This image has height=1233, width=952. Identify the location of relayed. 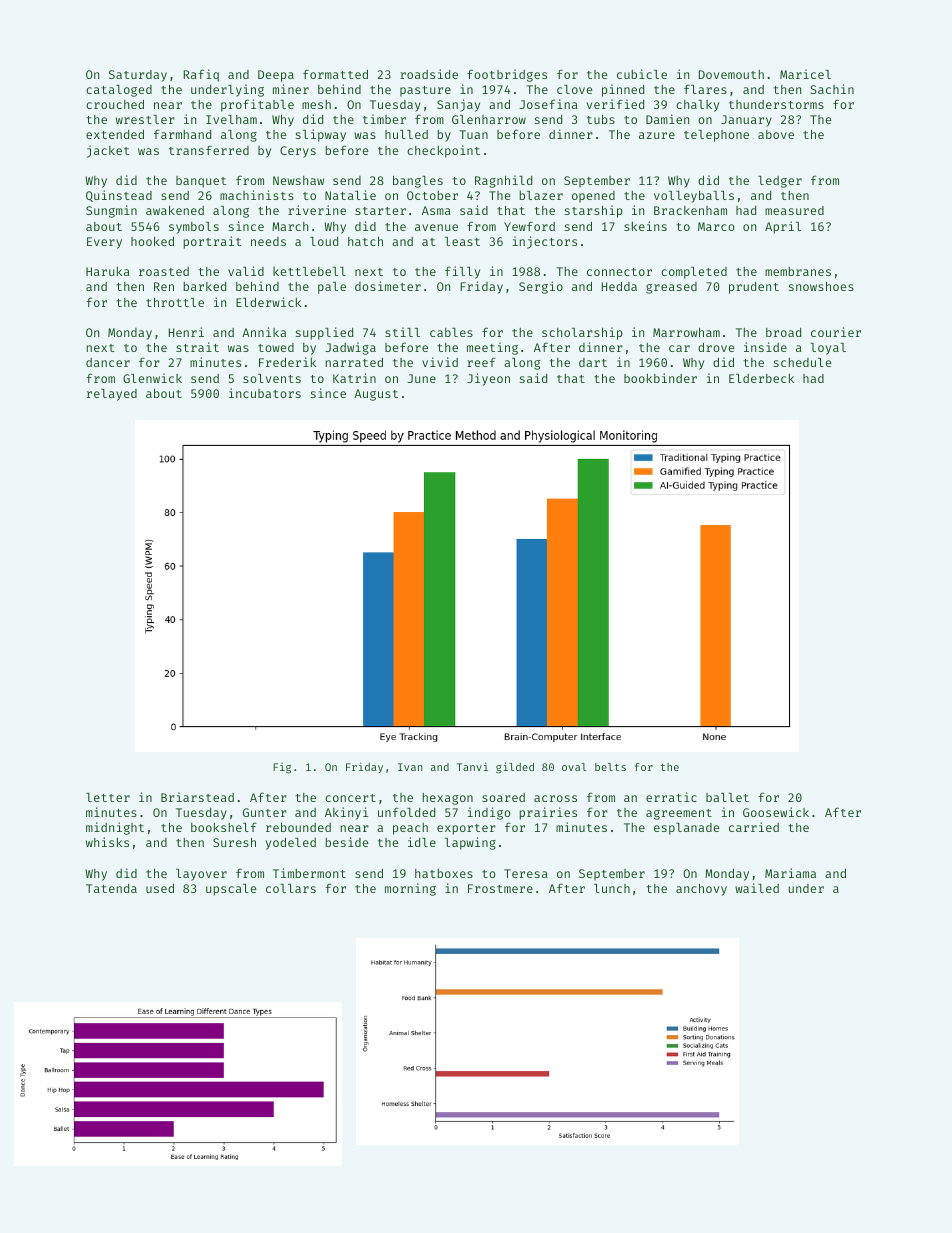
(112, 395).
